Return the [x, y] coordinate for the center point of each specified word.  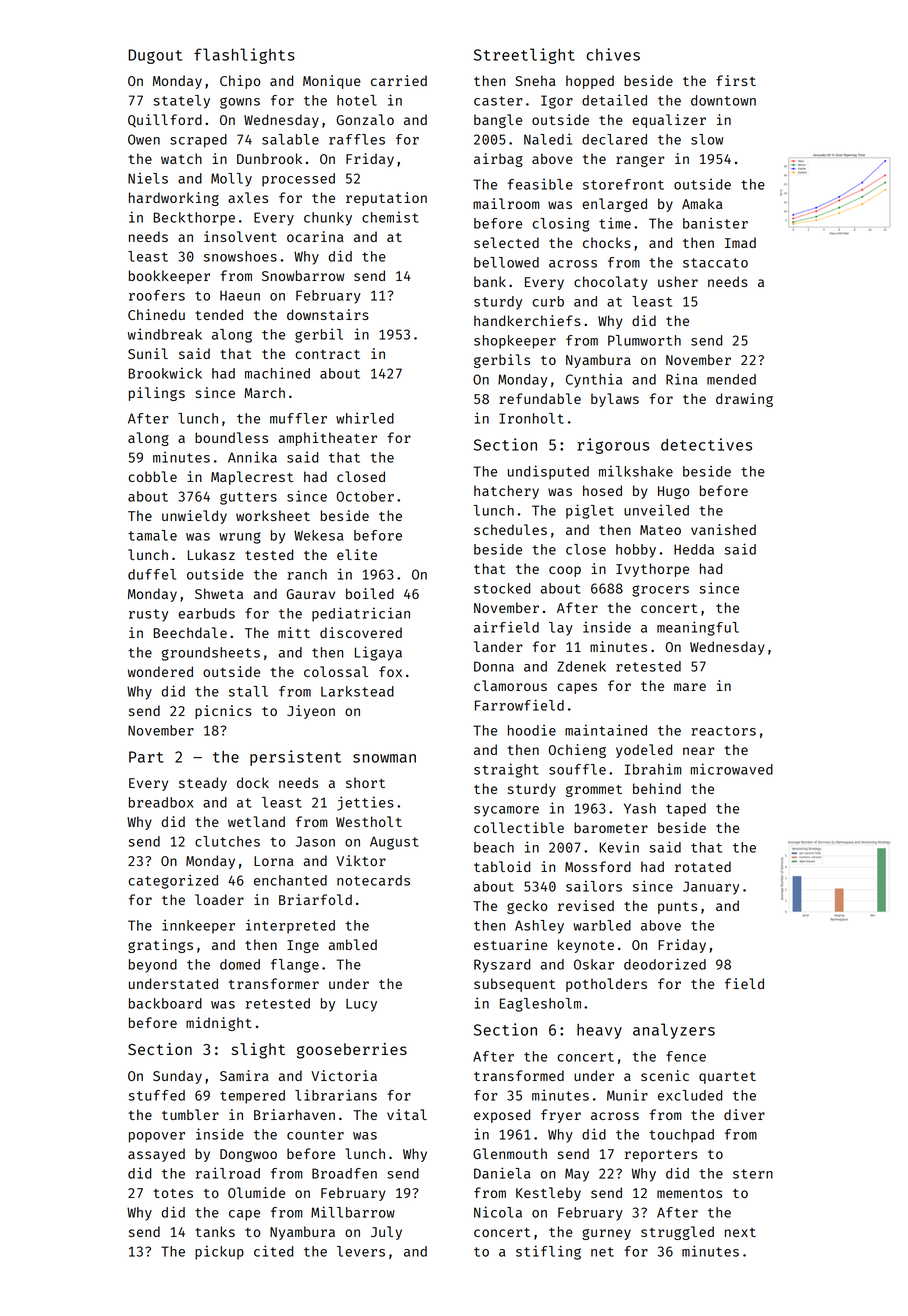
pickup [219, 1252]
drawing [744, 400]
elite [357, 554]
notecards [373, 880]
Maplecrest [252, 478]
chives [613, 54]
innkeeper [198, 927]
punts [677, 908]
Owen [144, 139]
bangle [498, 121]
